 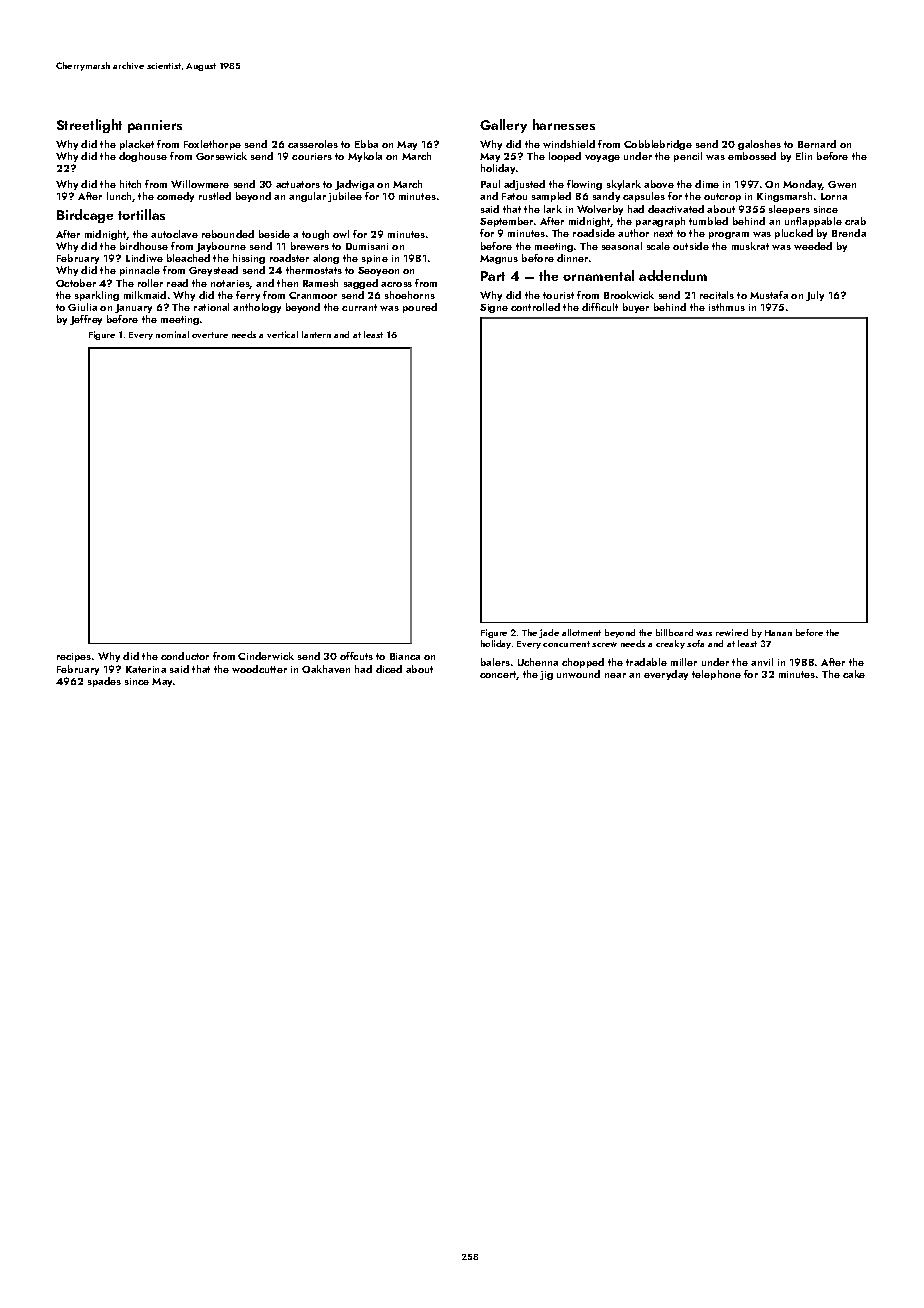 What do you see at coordinates (549, 633) in the document?
I see `jade` at bounding box center [549, 633].
